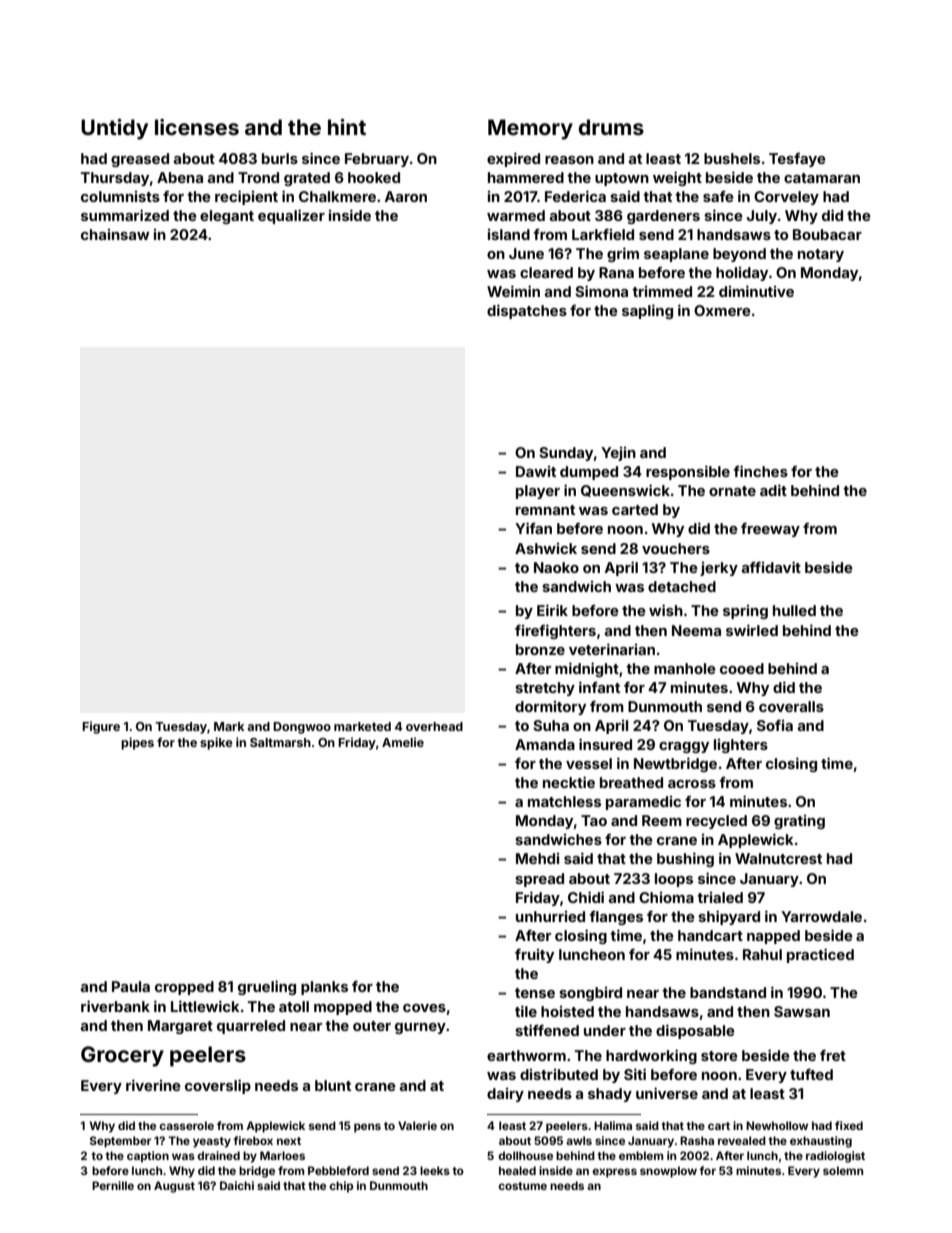 The height and width of the page is (1233, 952). Describe the element at coordinates (530, 129) in the page. I see `Memory` at that location.
